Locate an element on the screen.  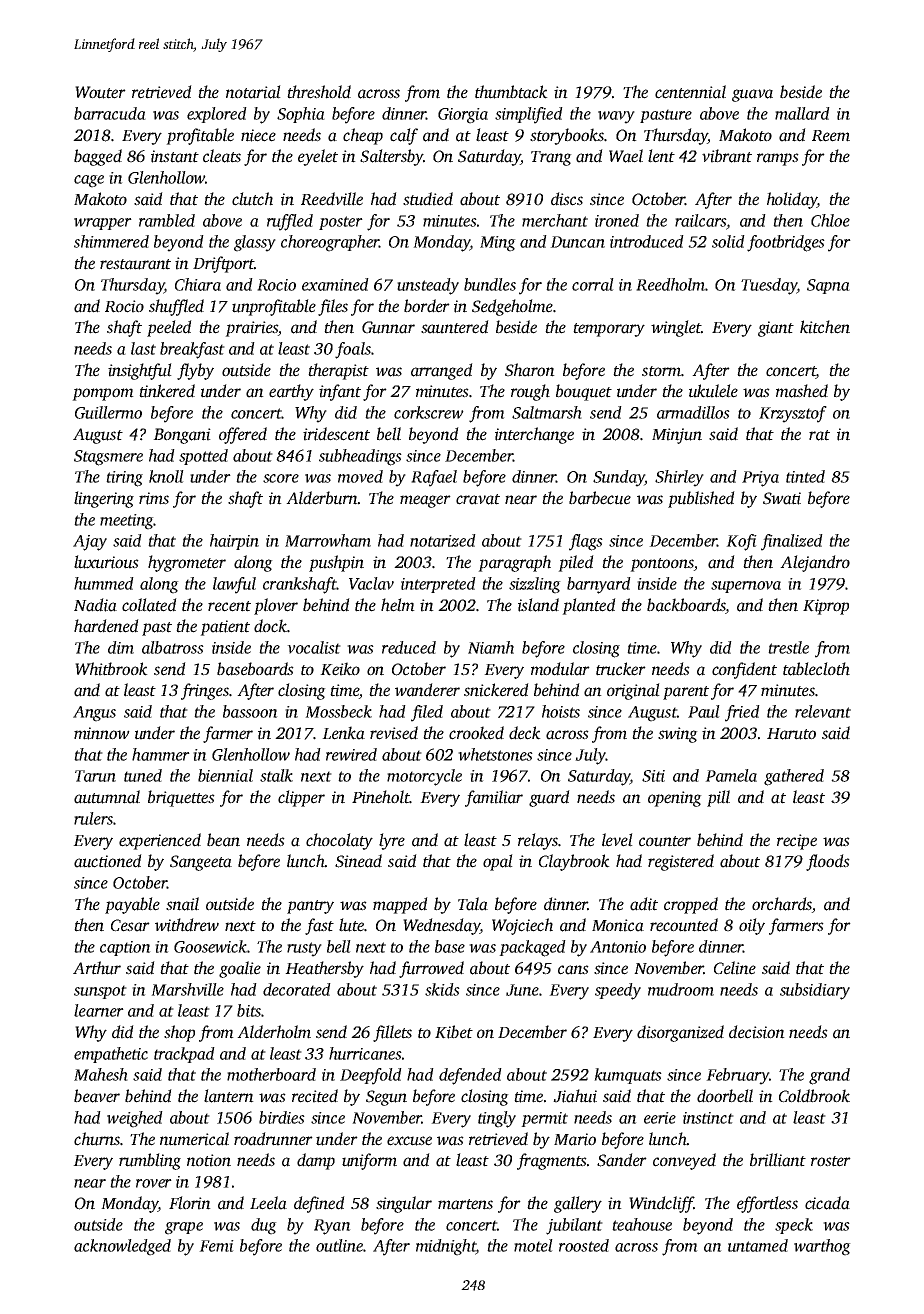
Femi is located at coordinates (216, 1246).
